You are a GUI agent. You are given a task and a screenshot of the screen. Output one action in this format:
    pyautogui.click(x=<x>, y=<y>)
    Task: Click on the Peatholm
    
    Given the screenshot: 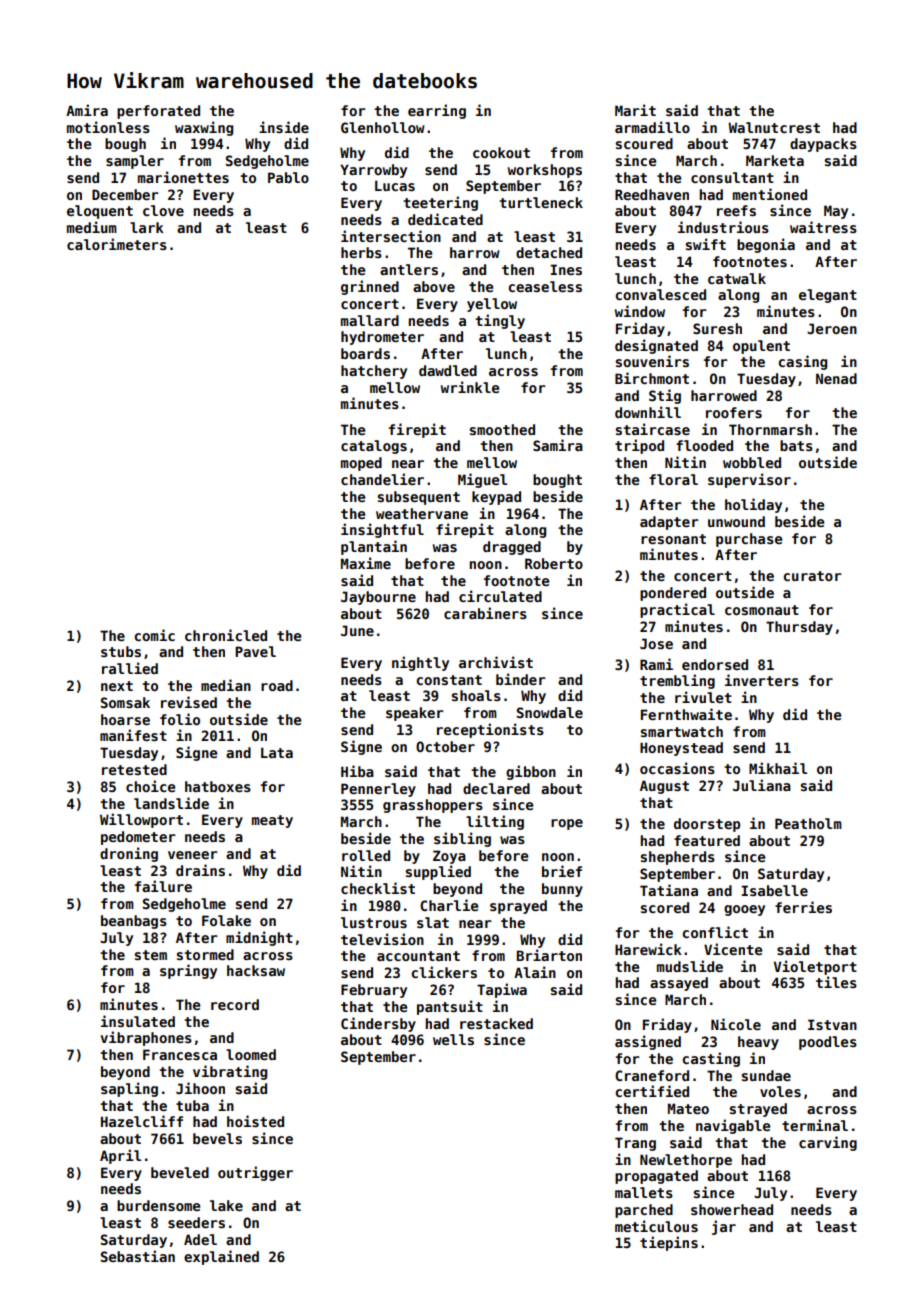 What is the action you would take?
    pyautogui.click(x=808, y=823)
